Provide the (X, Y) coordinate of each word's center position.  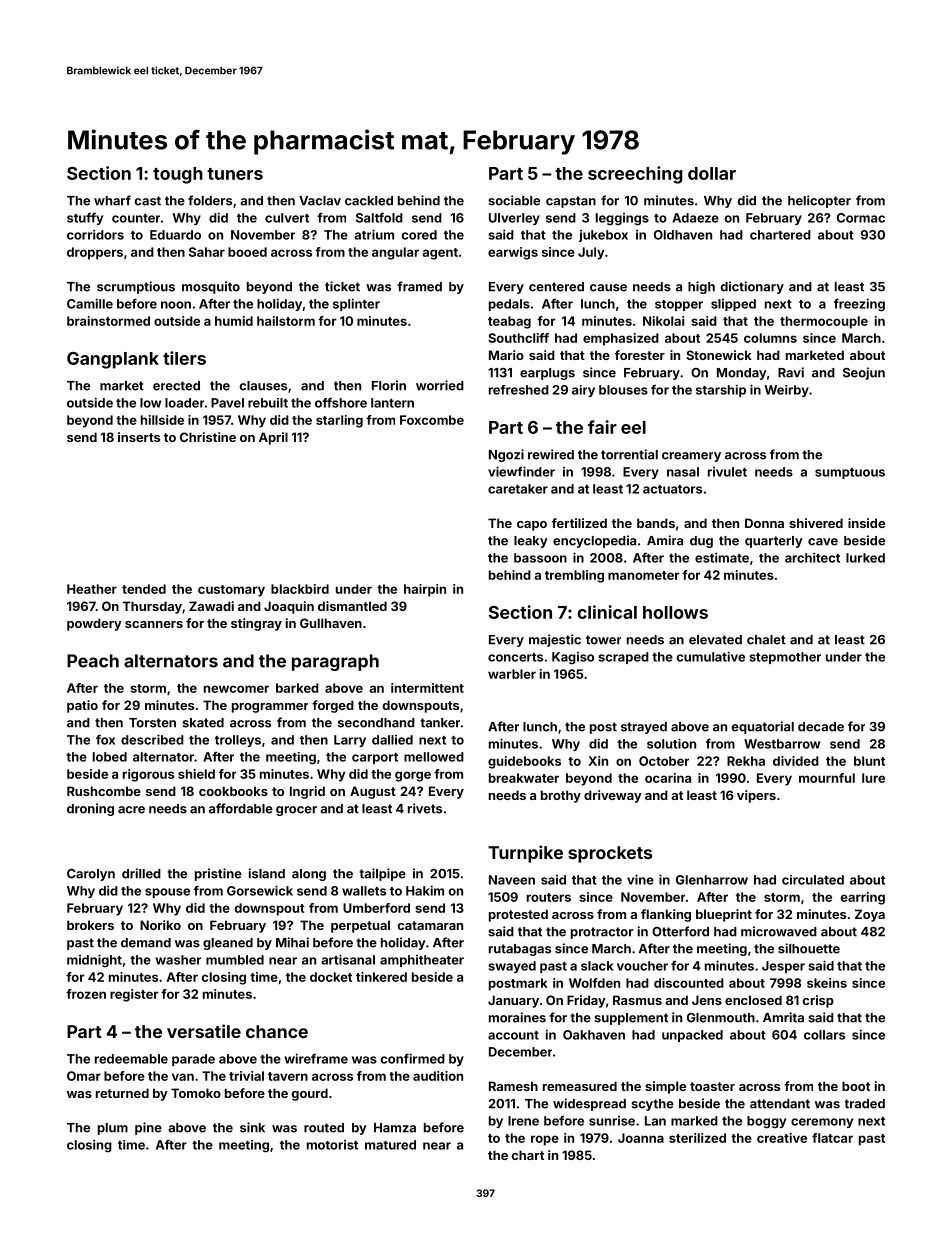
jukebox (603, 236)
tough (178, 175)
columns (770, 338)
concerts (515, 657)
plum (113, 1129)
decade (821, 727)
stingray (256, 624)
